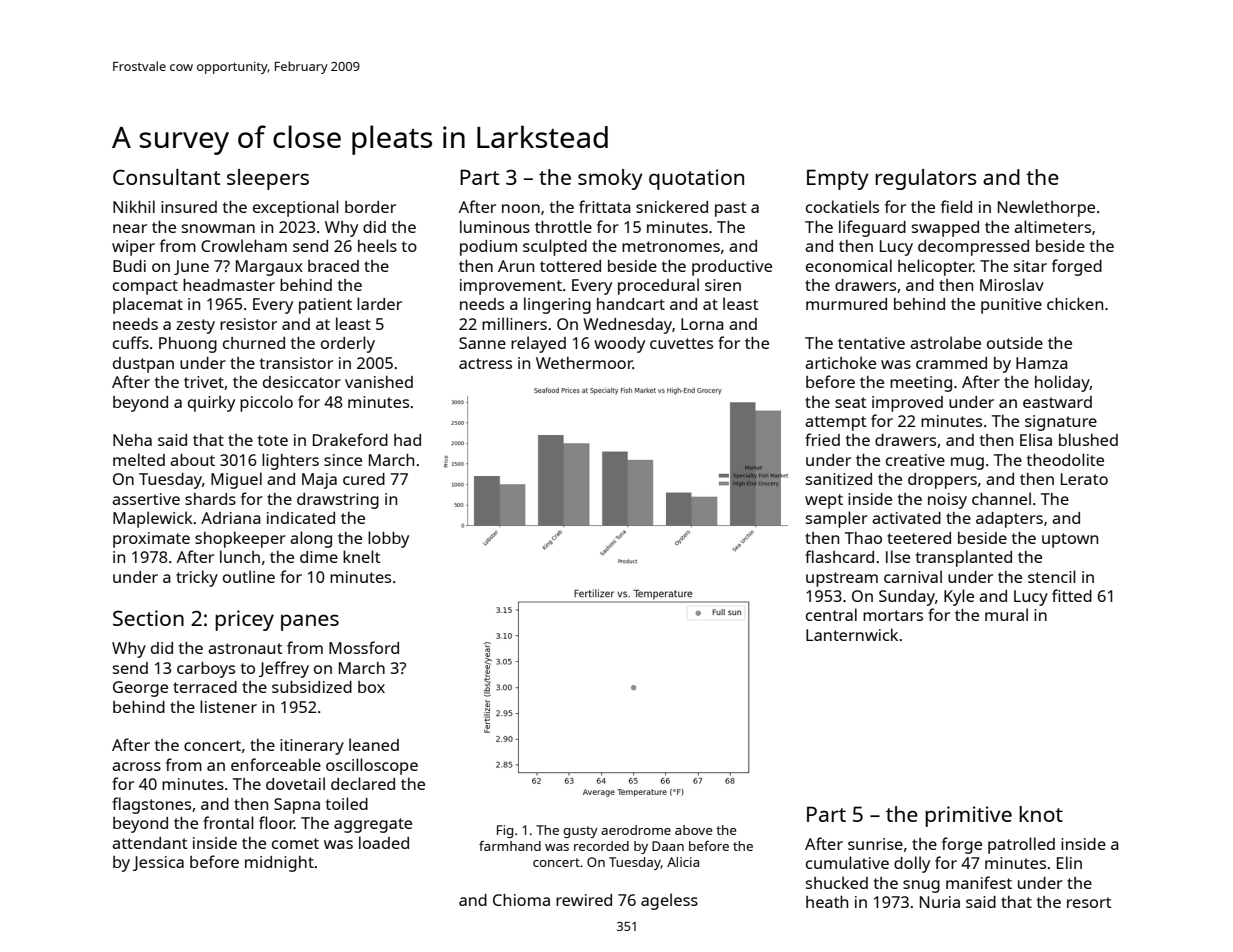 The height and width of the screenshot is (952, 1233). What do you see at coordinates (310, 622) in the screenshot?
I see `panes` at bounding box center [310, 622].
